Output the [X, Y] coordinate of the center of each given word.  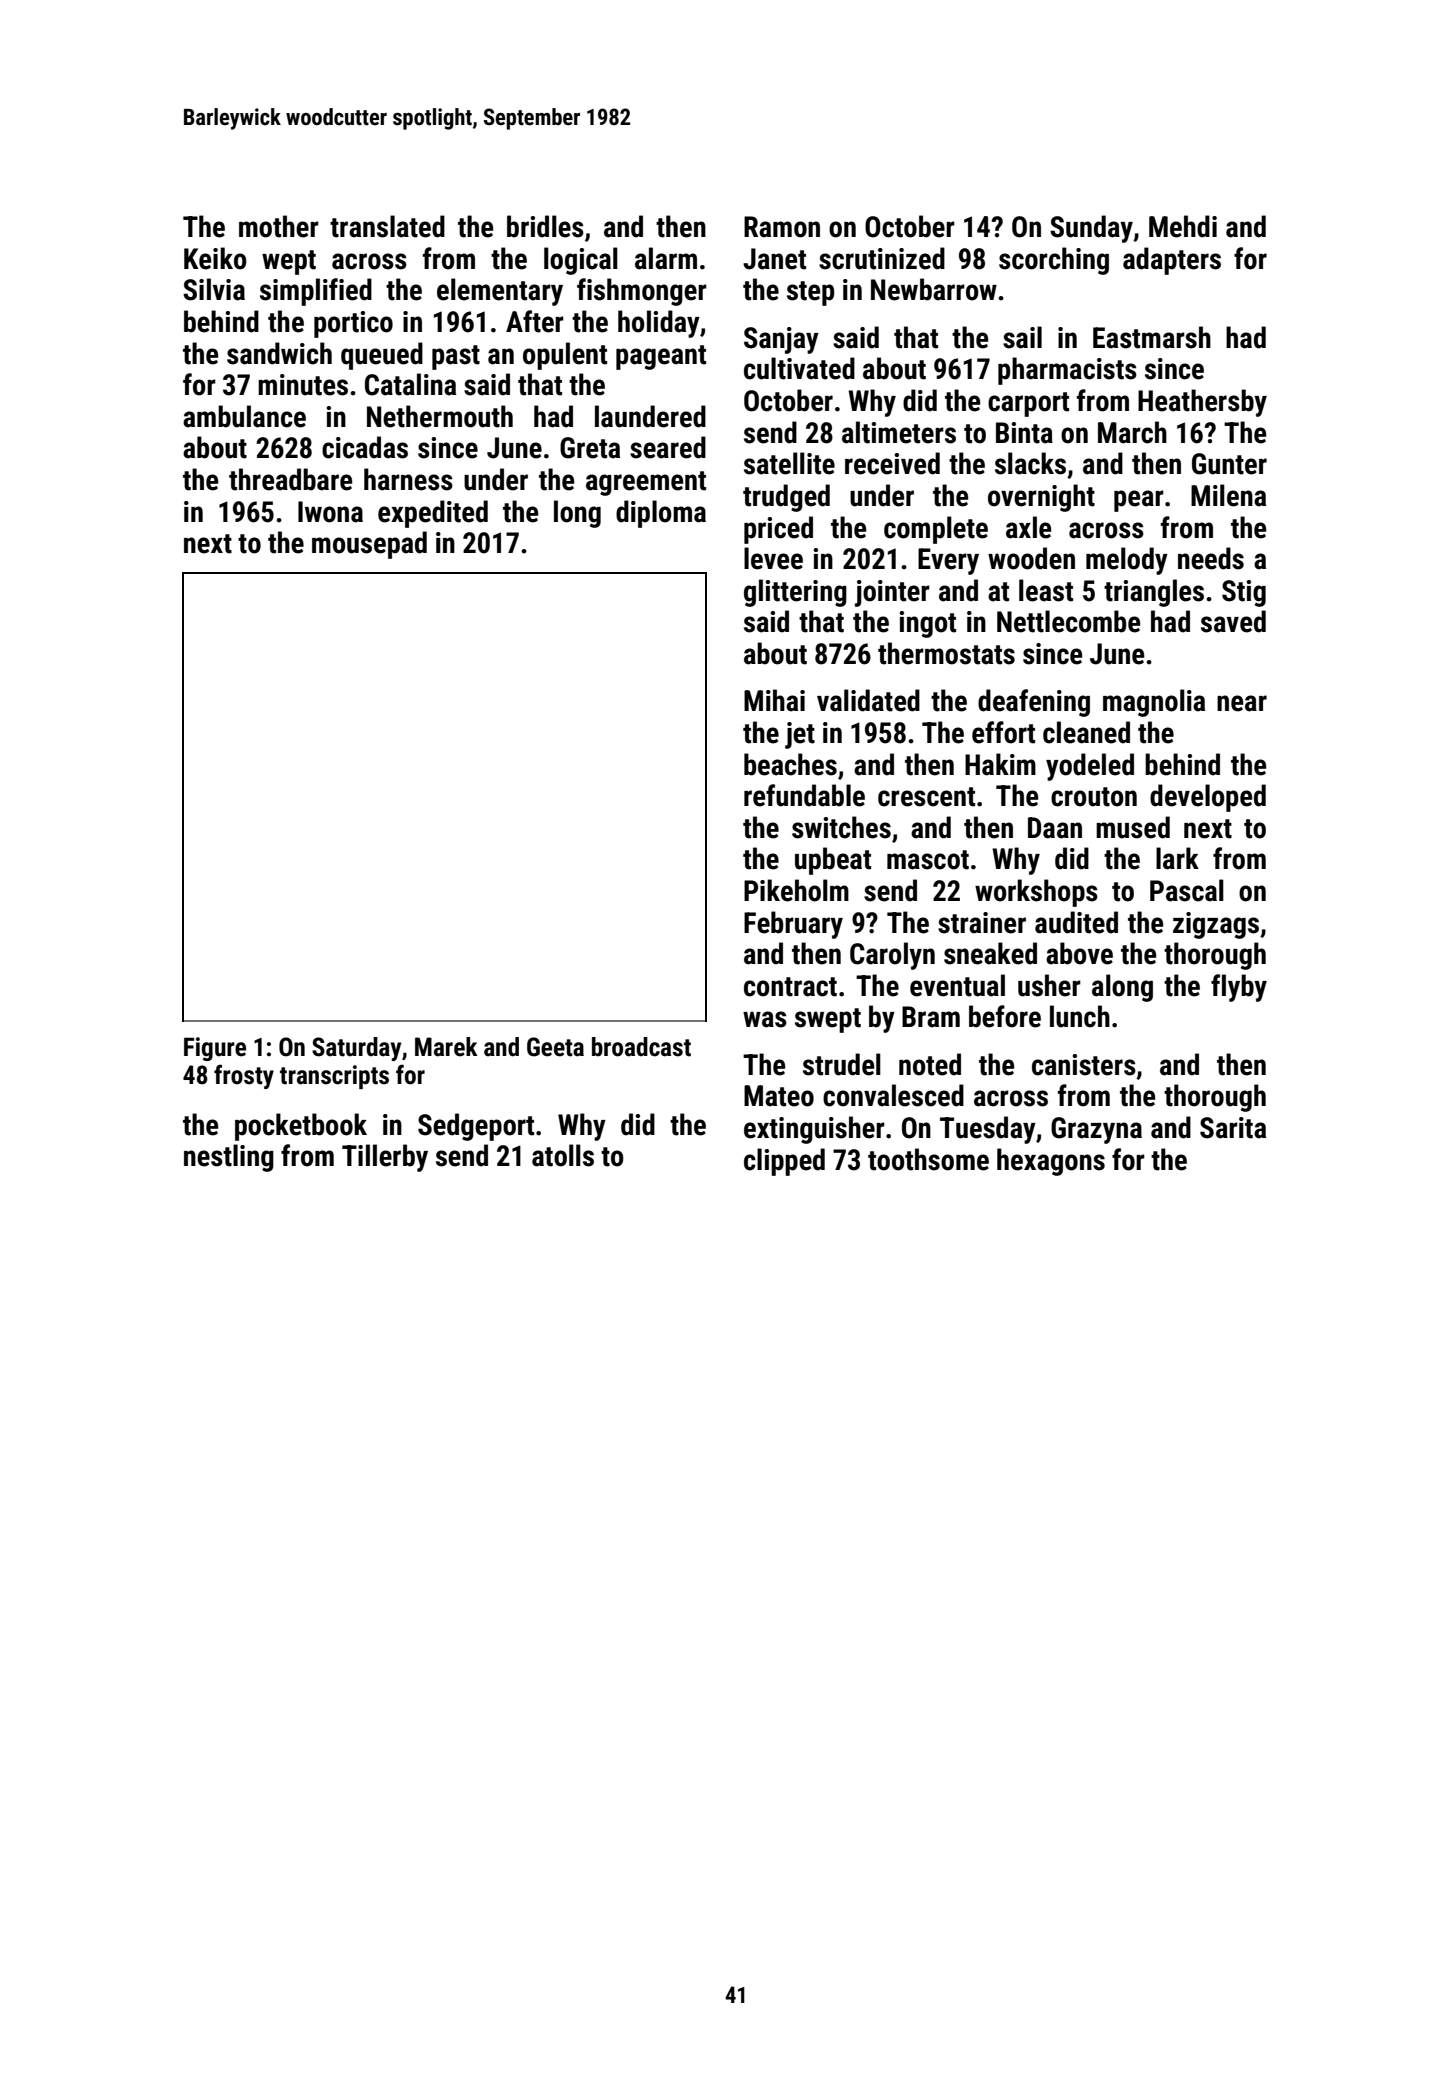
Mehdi [1183, 226]
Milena [1228, 495]
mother [279, 226]
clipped [784, 1162]
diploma [661, 514]
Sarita [1233, 1128]
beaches [790, 764]
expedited [433, 514]
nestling [229, 1158]
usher [1049, 985]
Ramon [782, 227]
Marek [446, 1047]
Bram [931, 1017]
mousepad [369, 545]
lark [1177, 858]
